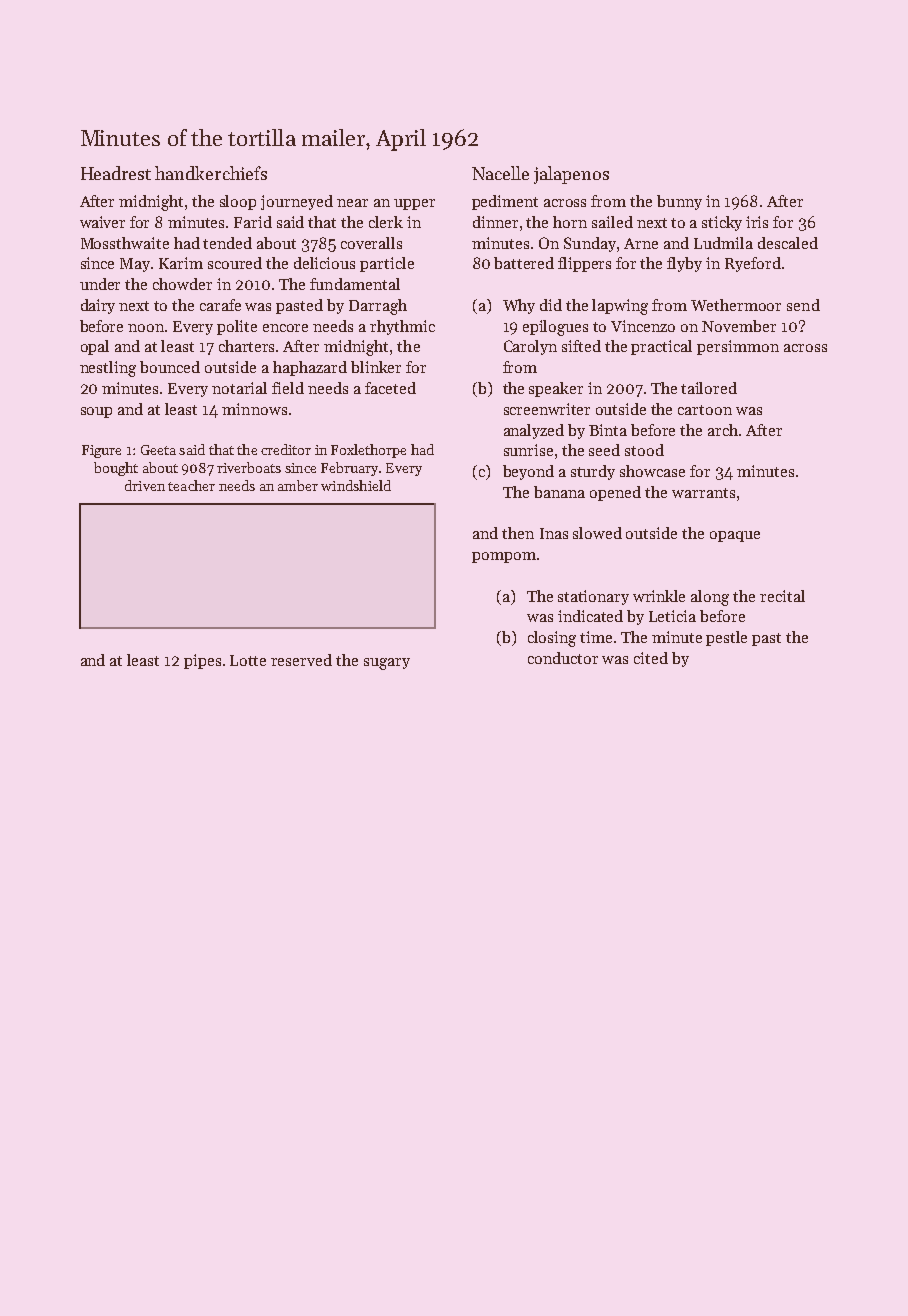 The width and height of the image is (908, 1316). What do you see at coordinates (530, 347) in the image?
I see `Carolyn` at bounding box center [530, 347].
